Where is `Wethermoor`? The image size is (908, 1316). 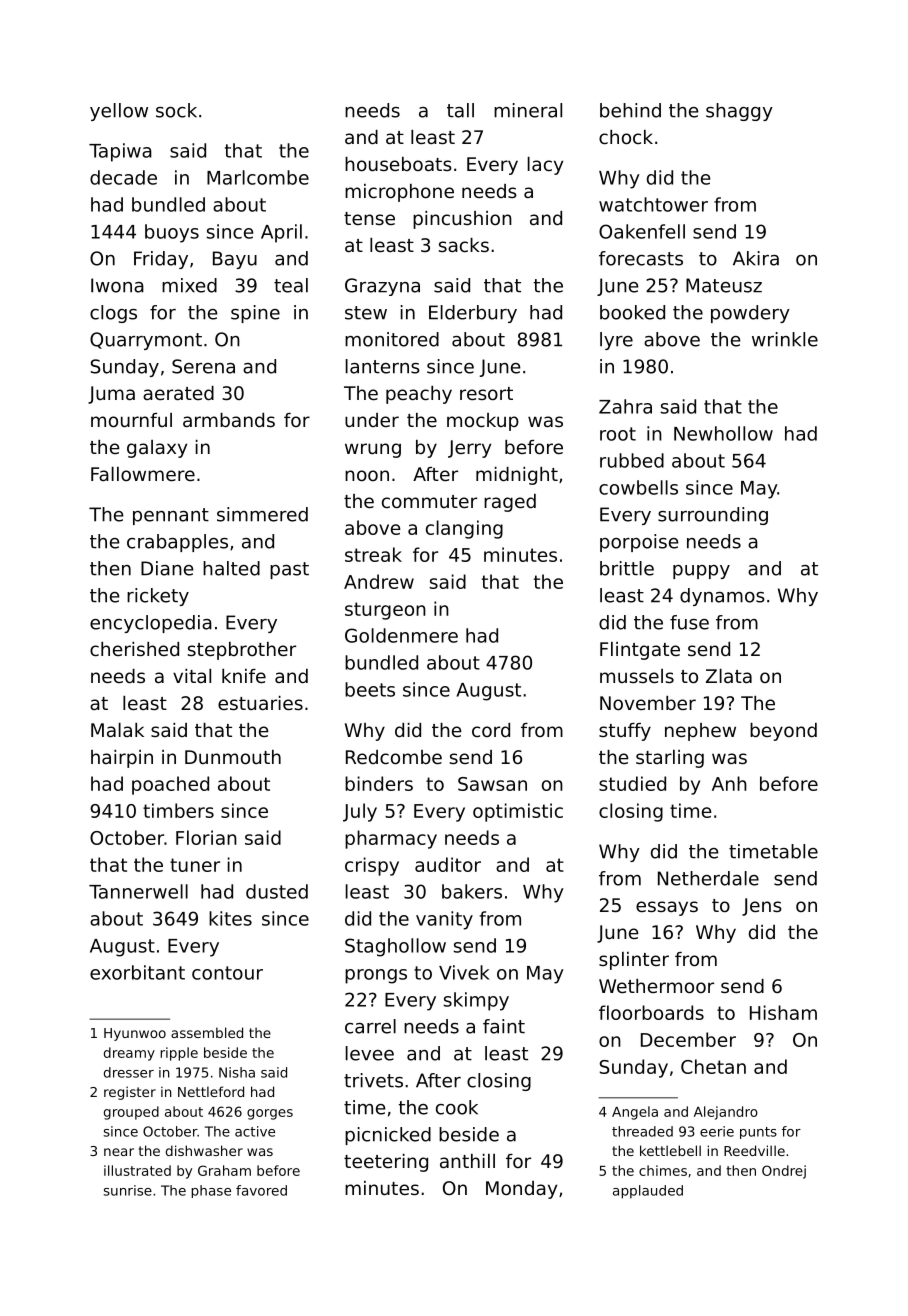 Wethermoor is located at coordinates (656, 986).
